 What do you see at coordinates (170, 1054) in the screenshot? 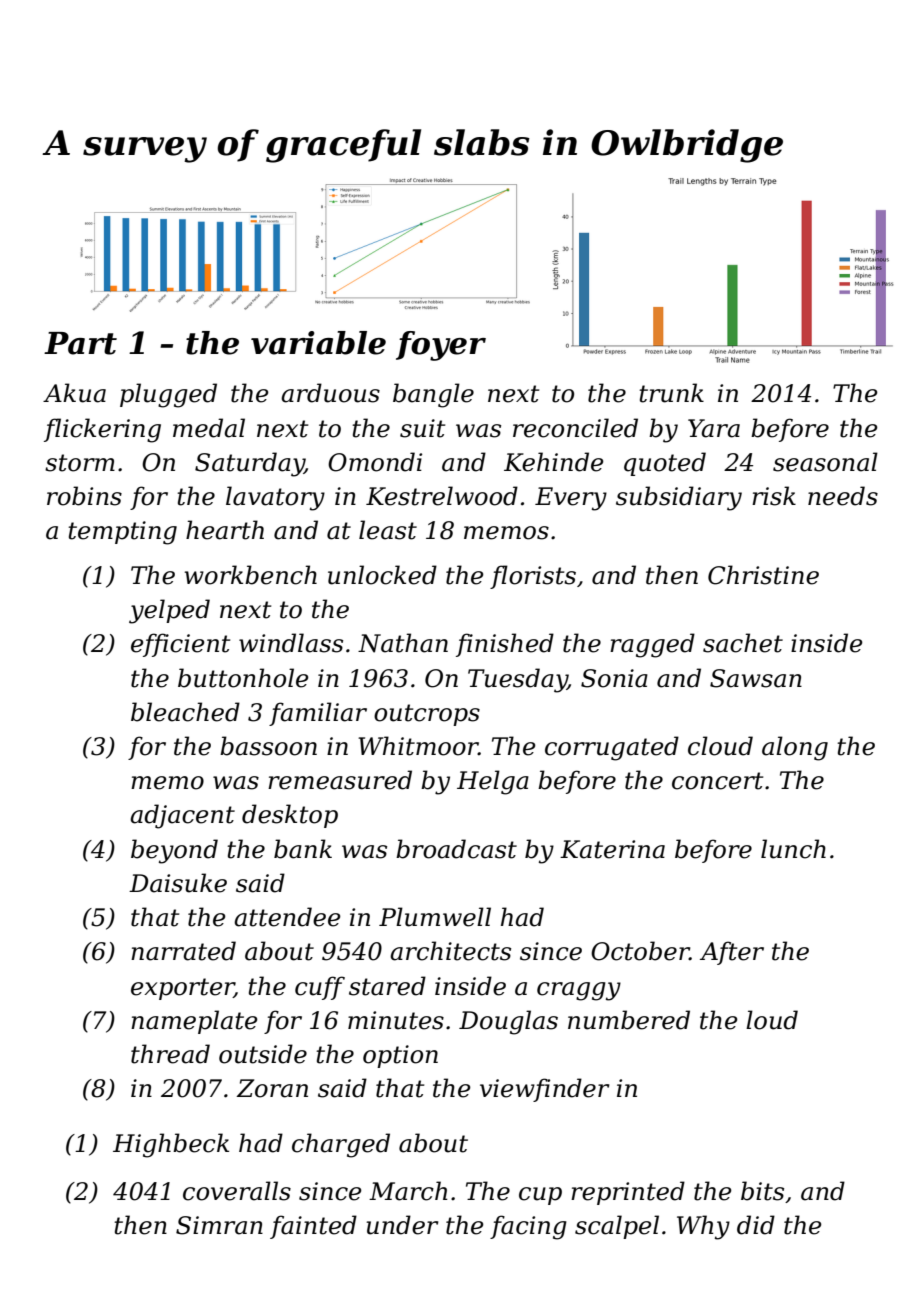
I see `thread` at bounding box center [170, 1054].
